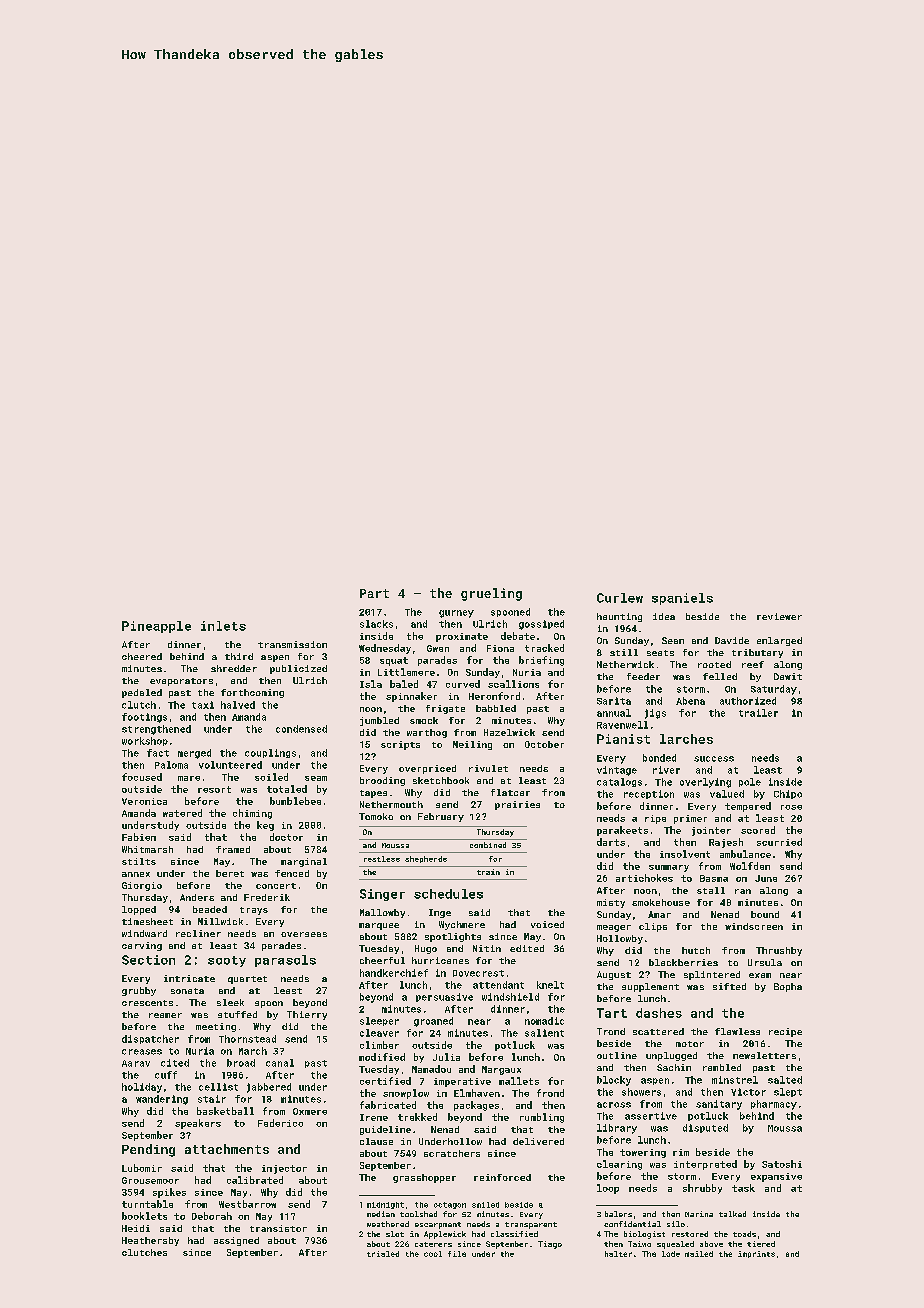 This screenshot has width=924, height=1308. I want to click on taxi, so click(203, 705).
